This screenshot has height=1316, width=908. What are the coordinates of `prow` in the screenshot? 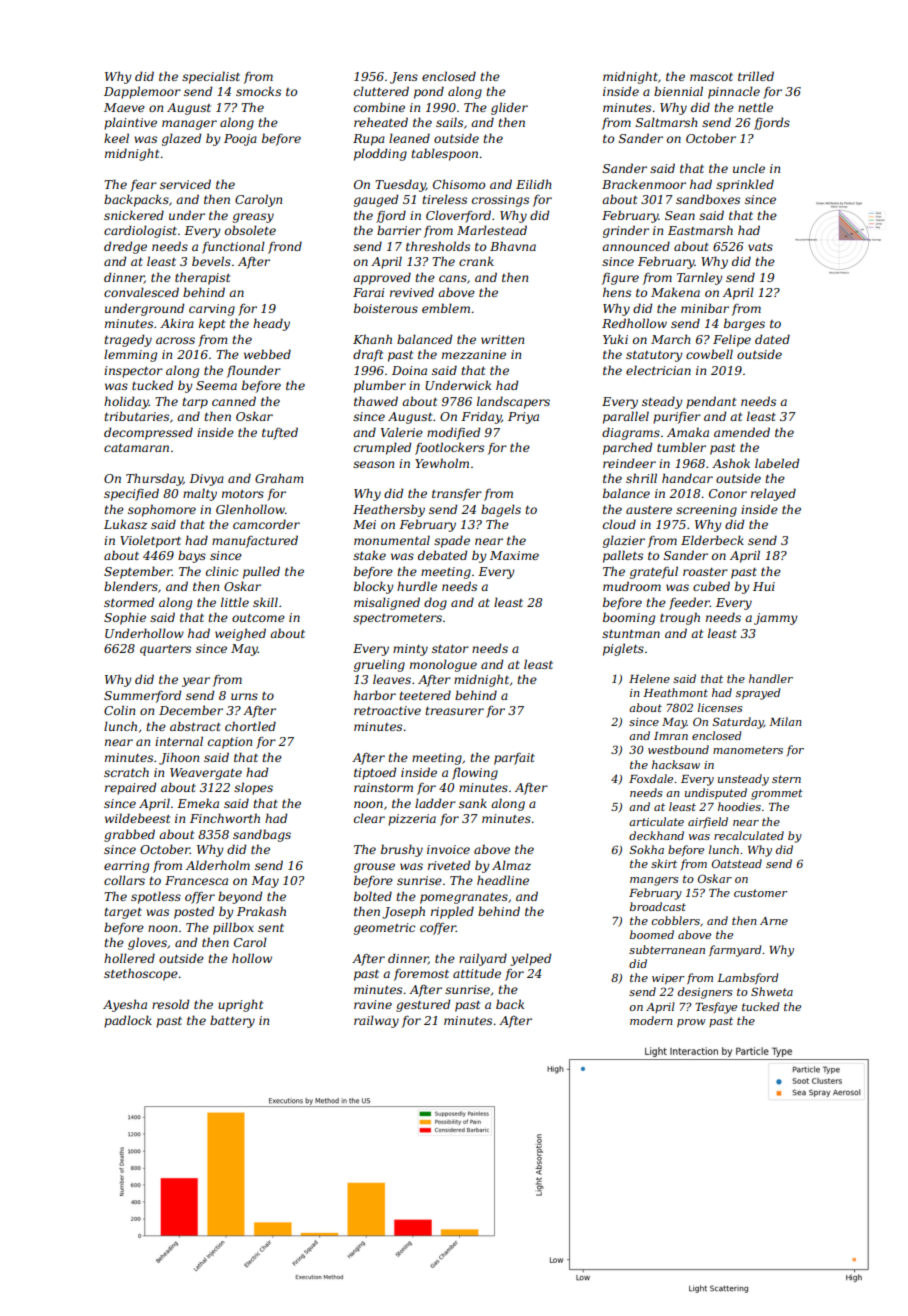 It's located at (691, 1023).
